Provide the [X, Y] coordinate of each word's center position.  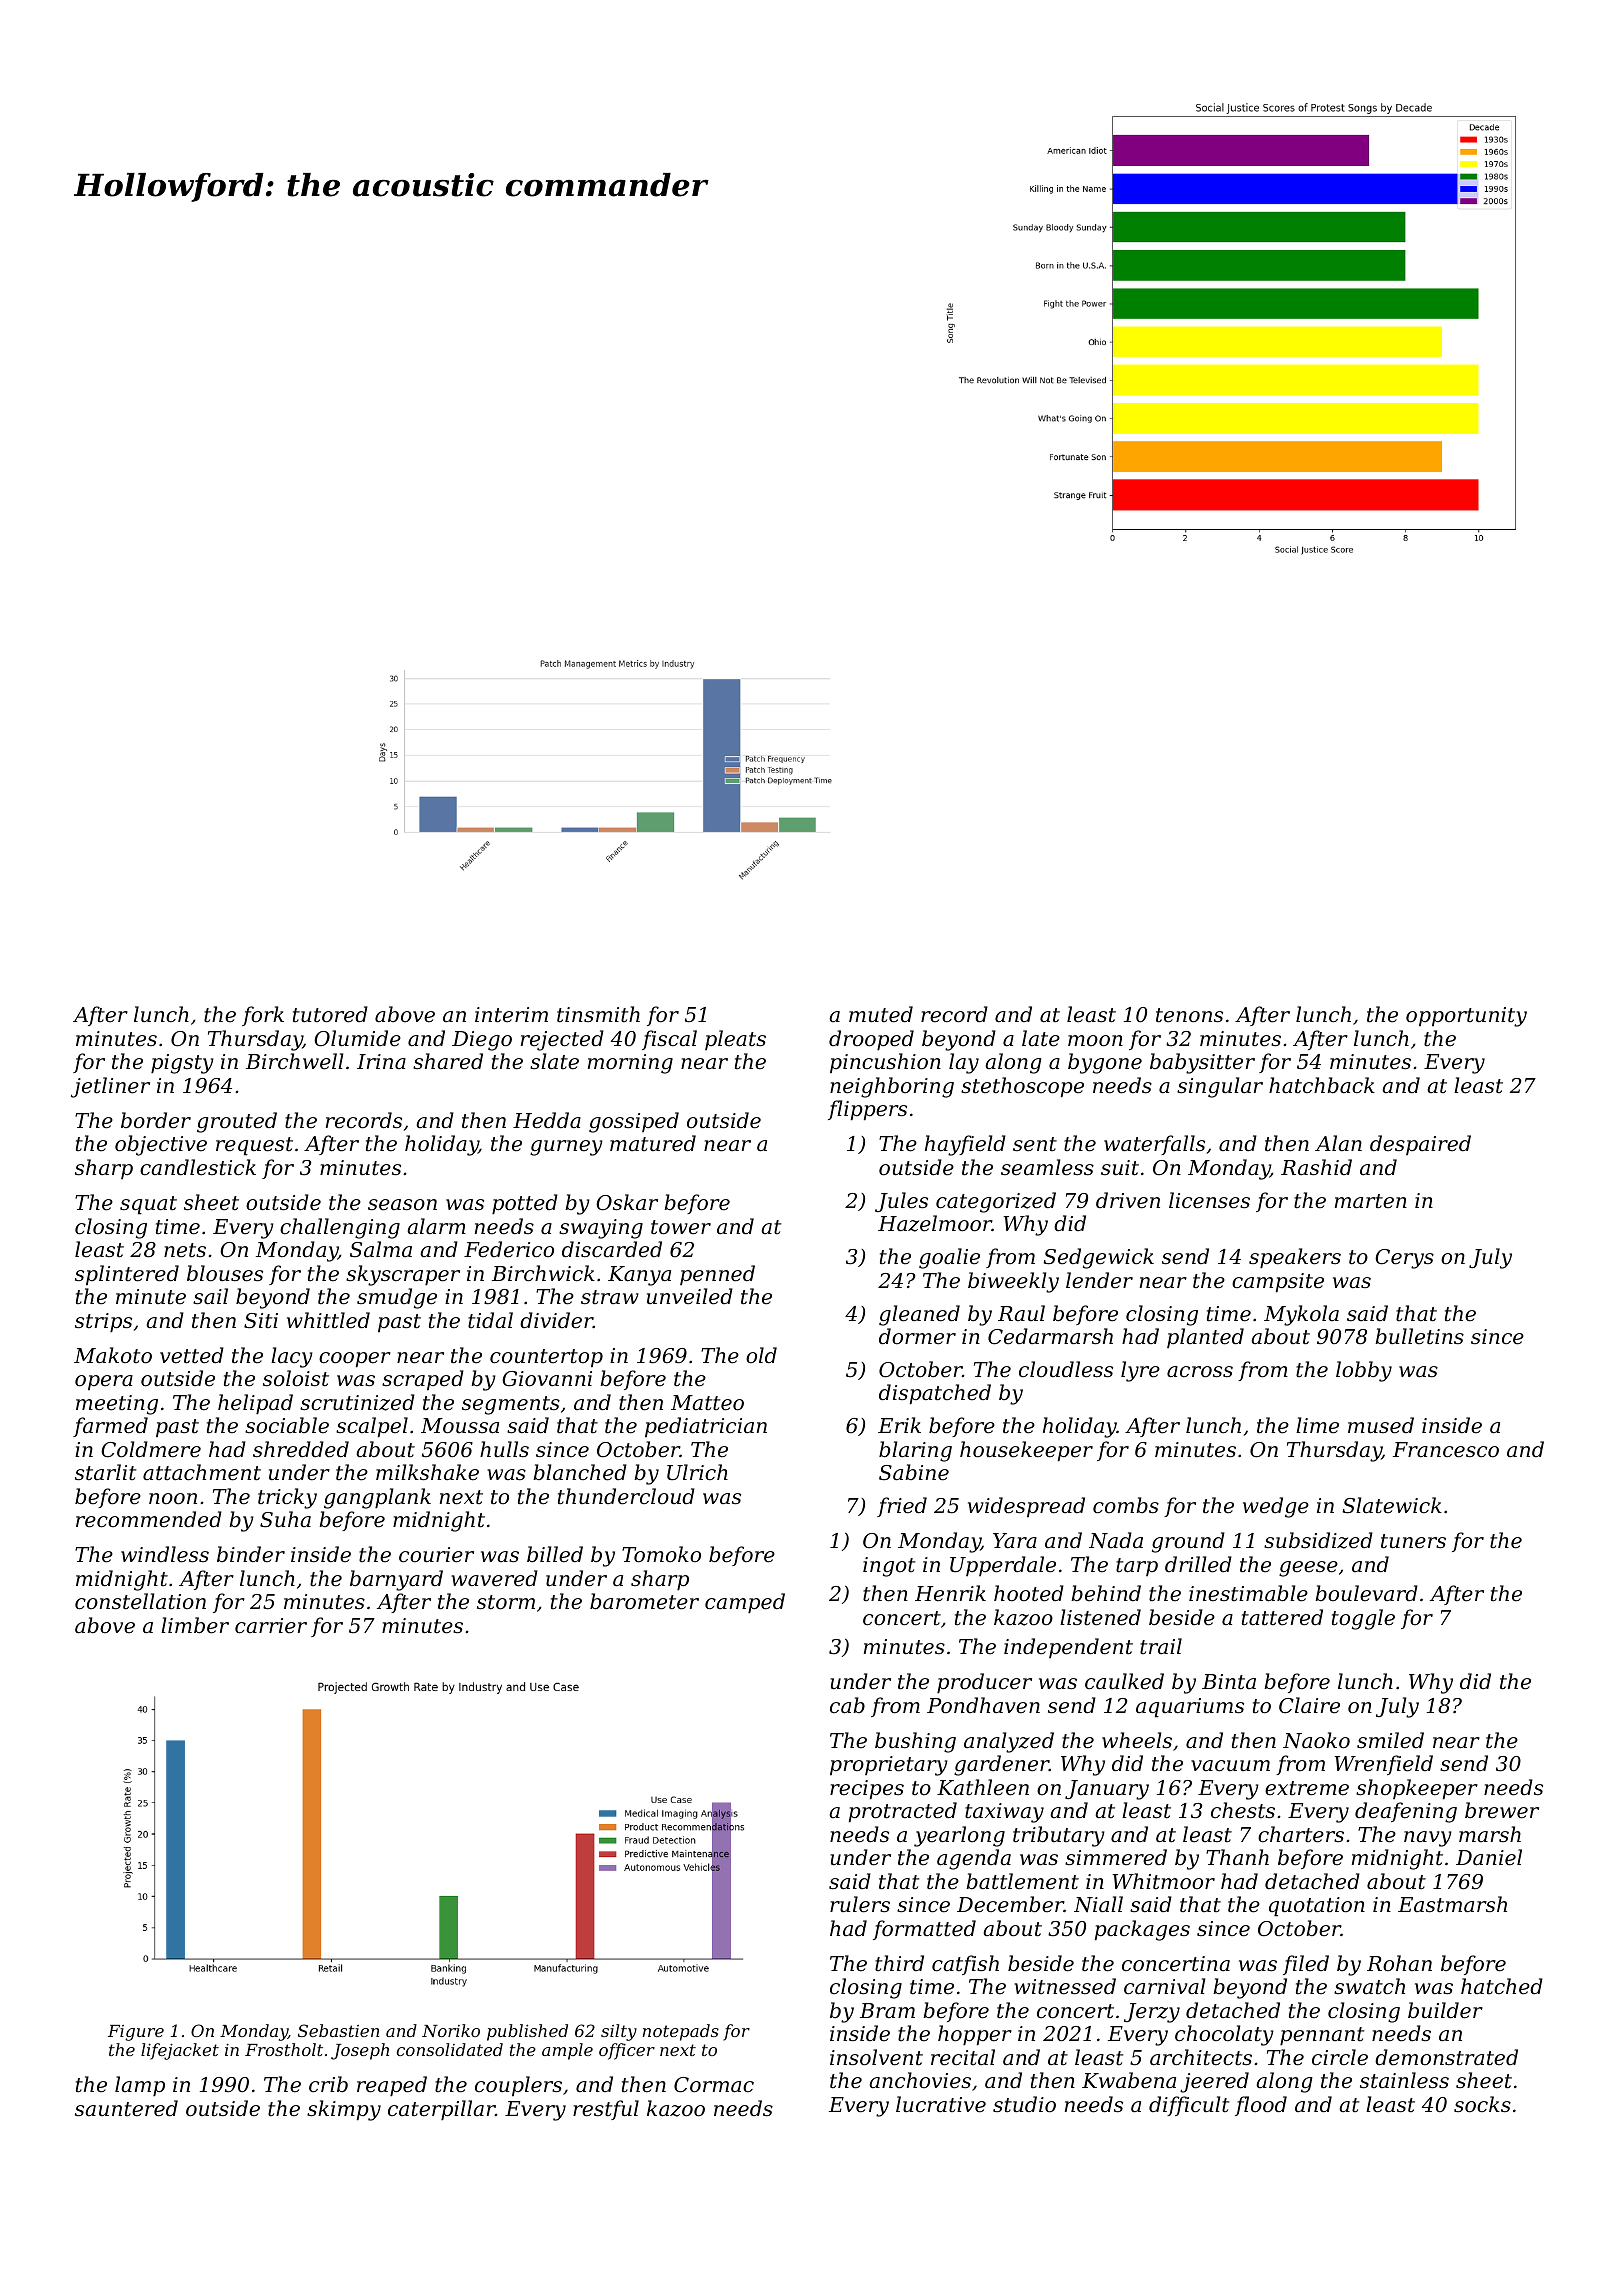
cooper [355, 1360]
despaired [1420, 1145]
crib [328, 2084]
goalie [949, 1258]
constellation [140, 1601]
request [254, 1146]
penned [717, 1275]
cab [847, 1705]
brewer [1502, 1810]
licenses [1209, 1200]
